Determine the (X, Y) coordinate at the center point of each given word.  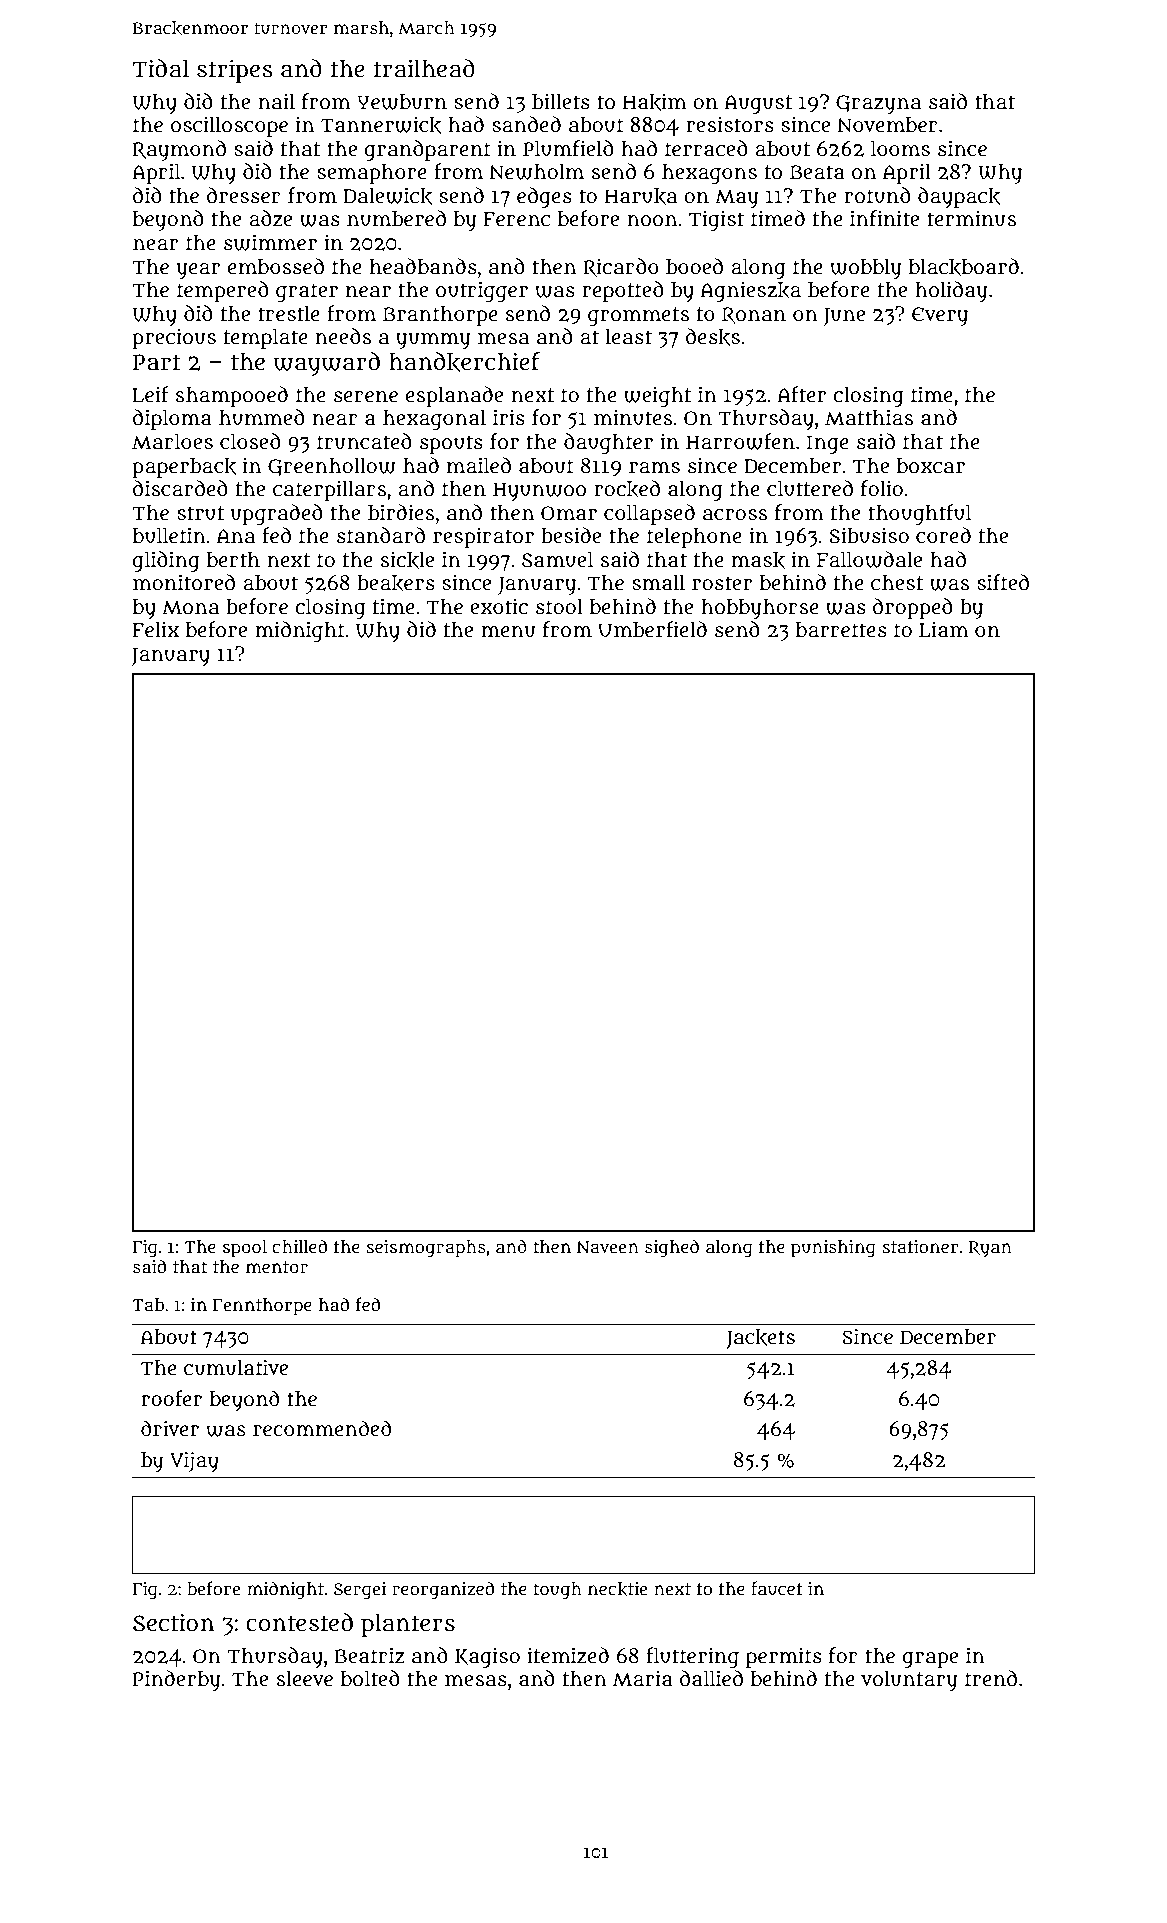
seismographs (426, 1249)
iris (509, 417)
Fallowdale (869, 559)
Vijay (194, 1462)
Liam (944, 630)
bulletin (169, 535)
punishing (833, 1249)
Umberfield (652, 629)
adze (271, 218)
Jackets (760, 1339)
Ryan (990, 1249)
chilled (299, 1246)
